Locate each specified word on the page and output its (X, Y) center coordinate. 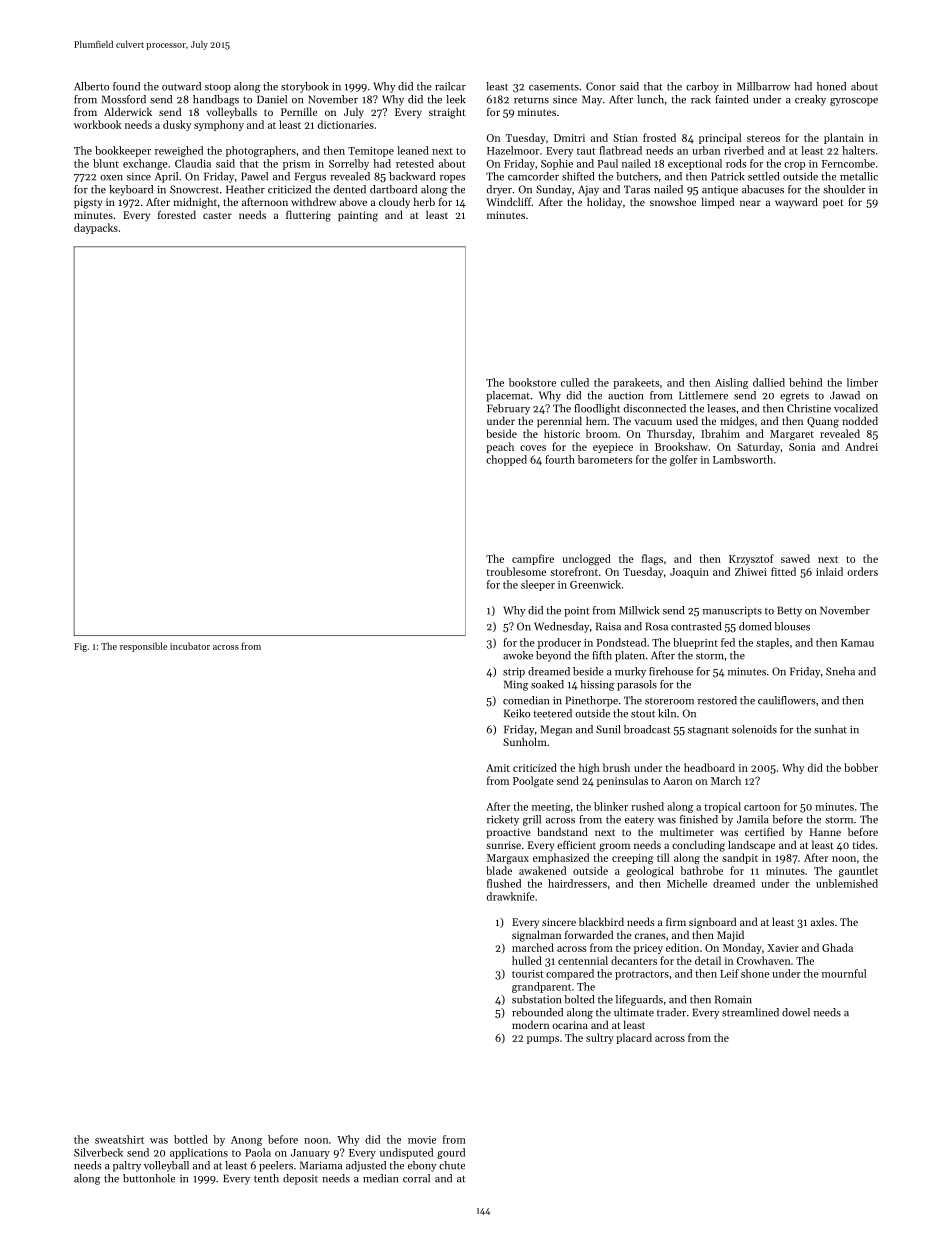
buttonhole (149, 1178)
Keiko (517, 713)
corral (416, 1178)
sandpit (740, 858)
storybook (305, 87)
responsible (143, 647)
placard (634, 1038)
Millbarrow (763, 86)
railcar (450, 86)
